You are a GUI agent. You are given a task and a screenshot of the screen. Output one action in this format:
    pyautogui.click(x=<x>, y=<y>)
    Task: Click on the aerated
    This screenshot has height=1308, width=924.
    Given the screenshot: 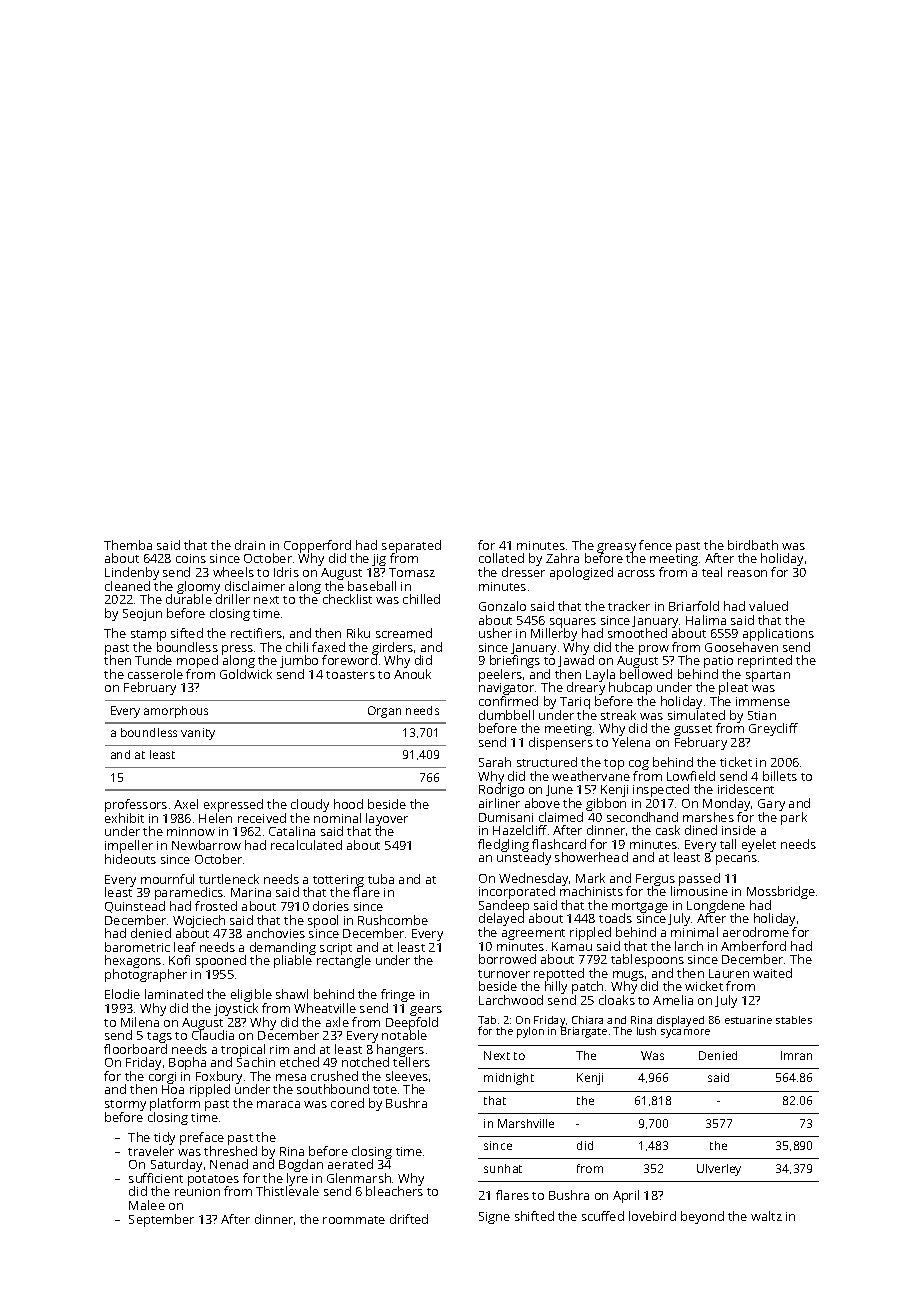 What is the action you would take?
    pyautogui.click(x=350, y=1164)
